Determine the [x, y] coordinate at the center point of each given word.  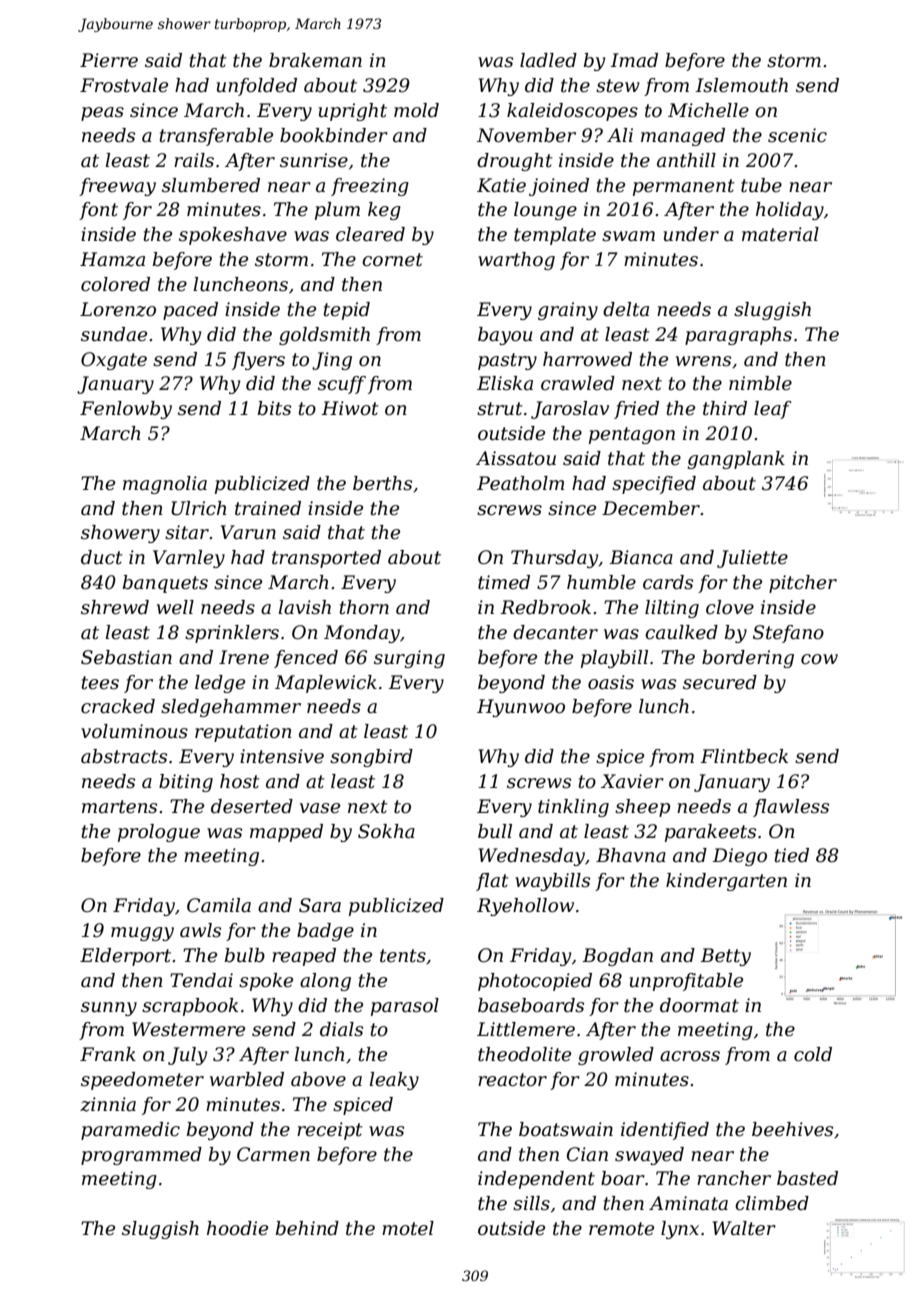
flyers [258, 361]
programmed [141, 1156]
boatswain [566, 1129]
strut [500, 409]
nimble [760, 383]
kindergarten [726, 882]
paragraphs [738, 336]
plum [337, 211]
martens [119, 807]
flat [492, 882]
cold [813, 1054]
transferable [216, 137]
